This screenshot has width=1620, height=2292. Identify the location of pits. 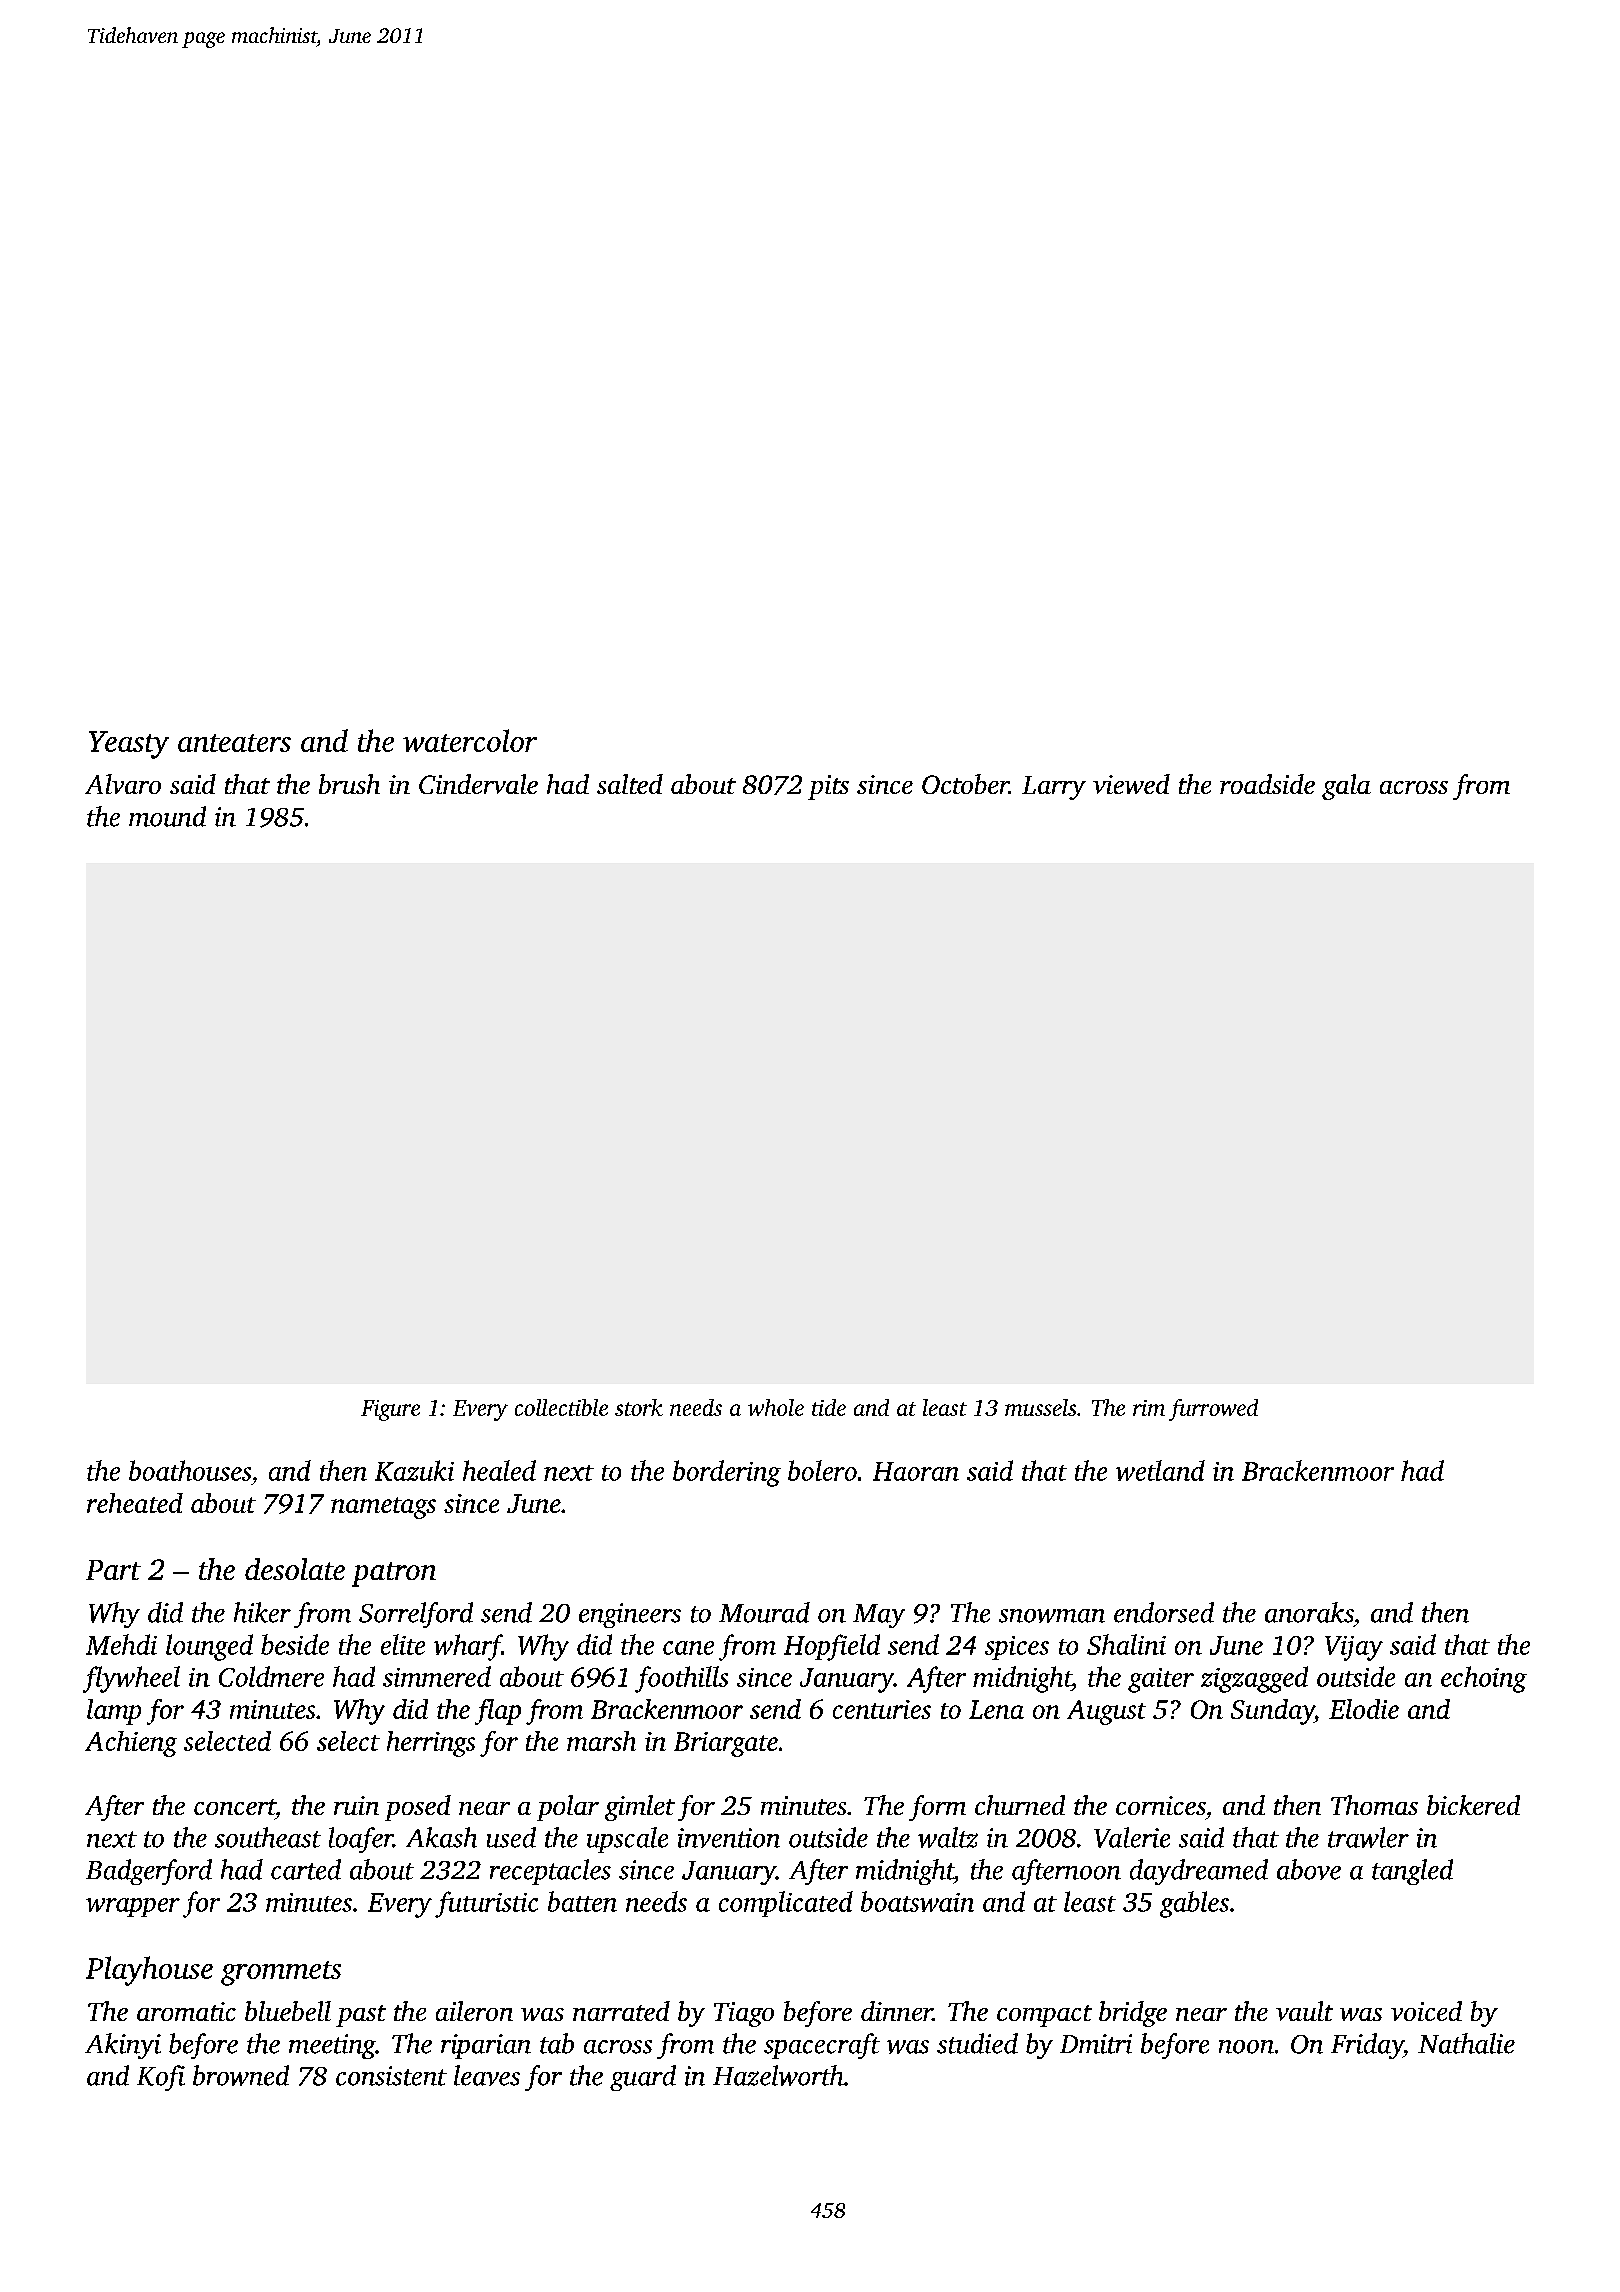
(828, 787).
